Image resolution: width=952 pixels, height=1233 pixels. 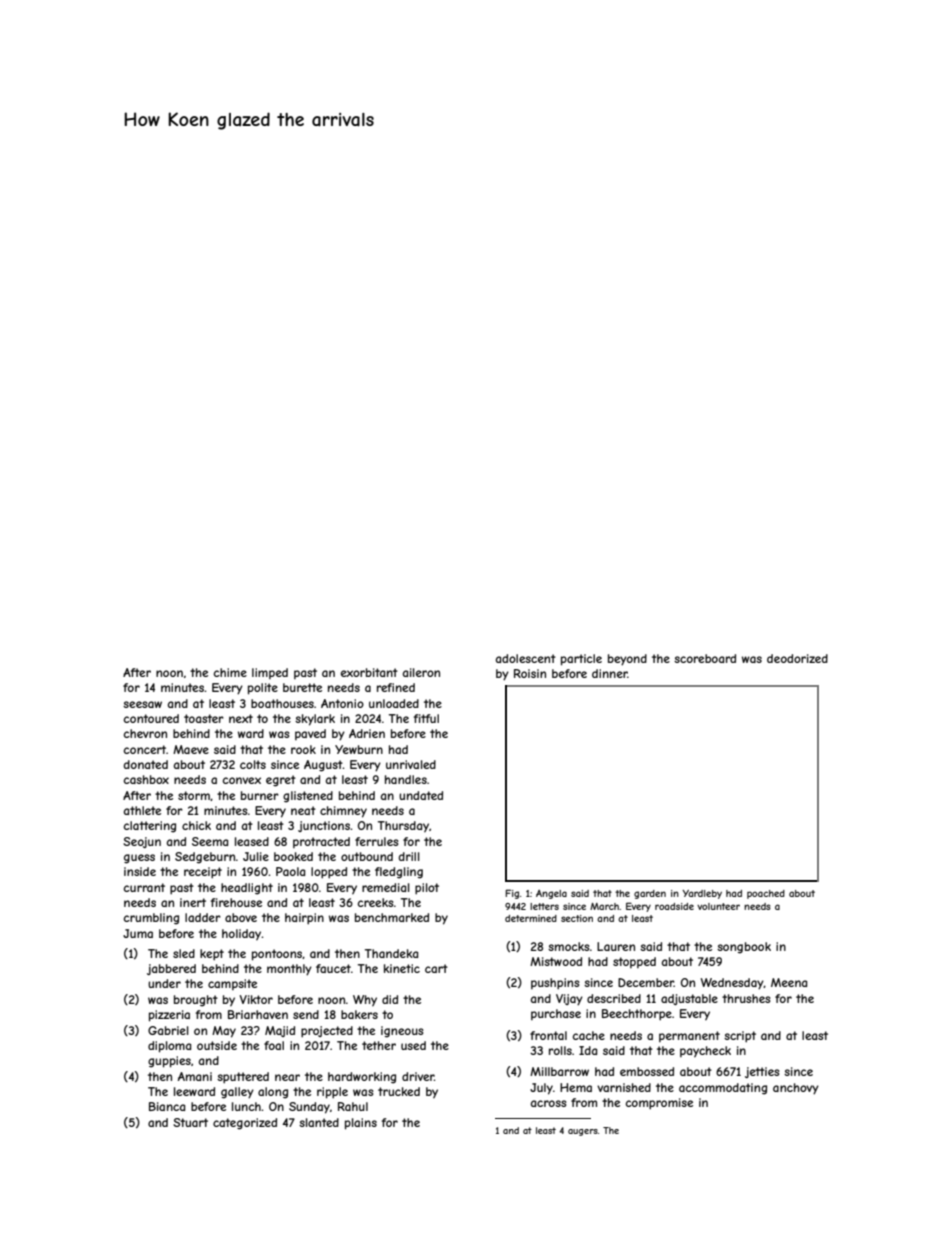 I want to click on paved, so click(x=310, y=734).
